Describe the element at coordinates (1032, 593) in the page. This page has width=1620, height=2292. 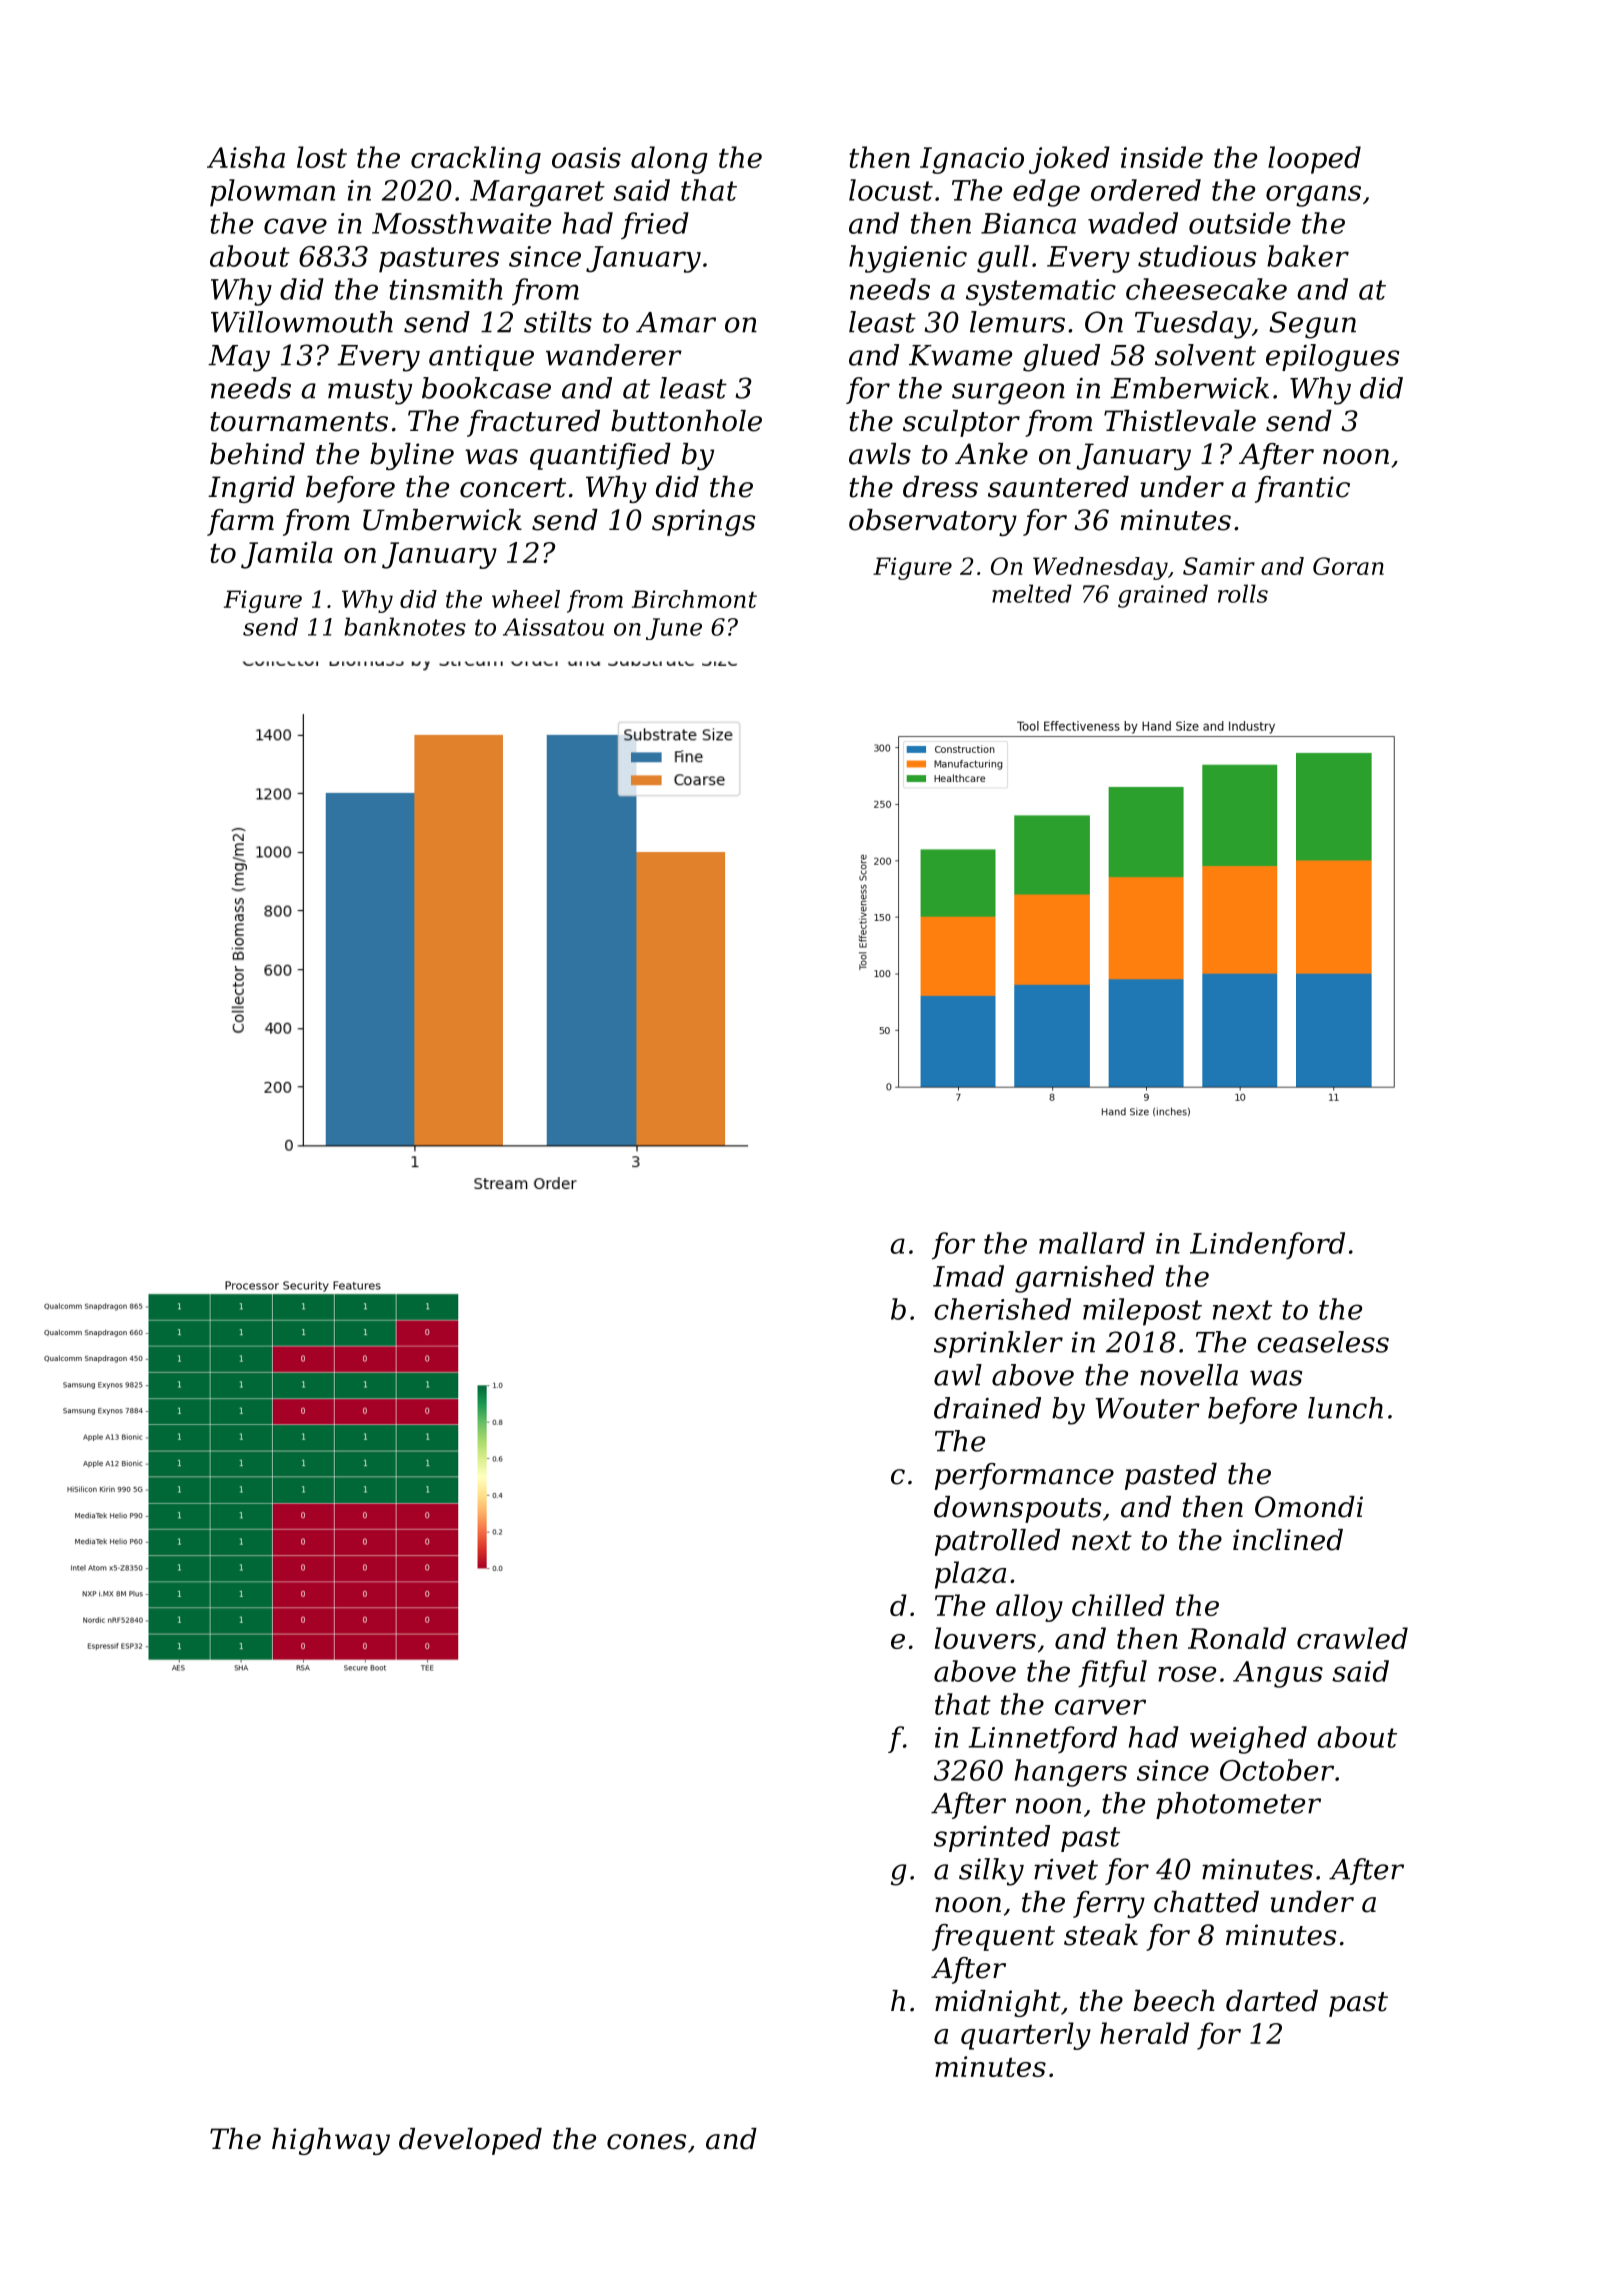
I see `melted` at that location.
